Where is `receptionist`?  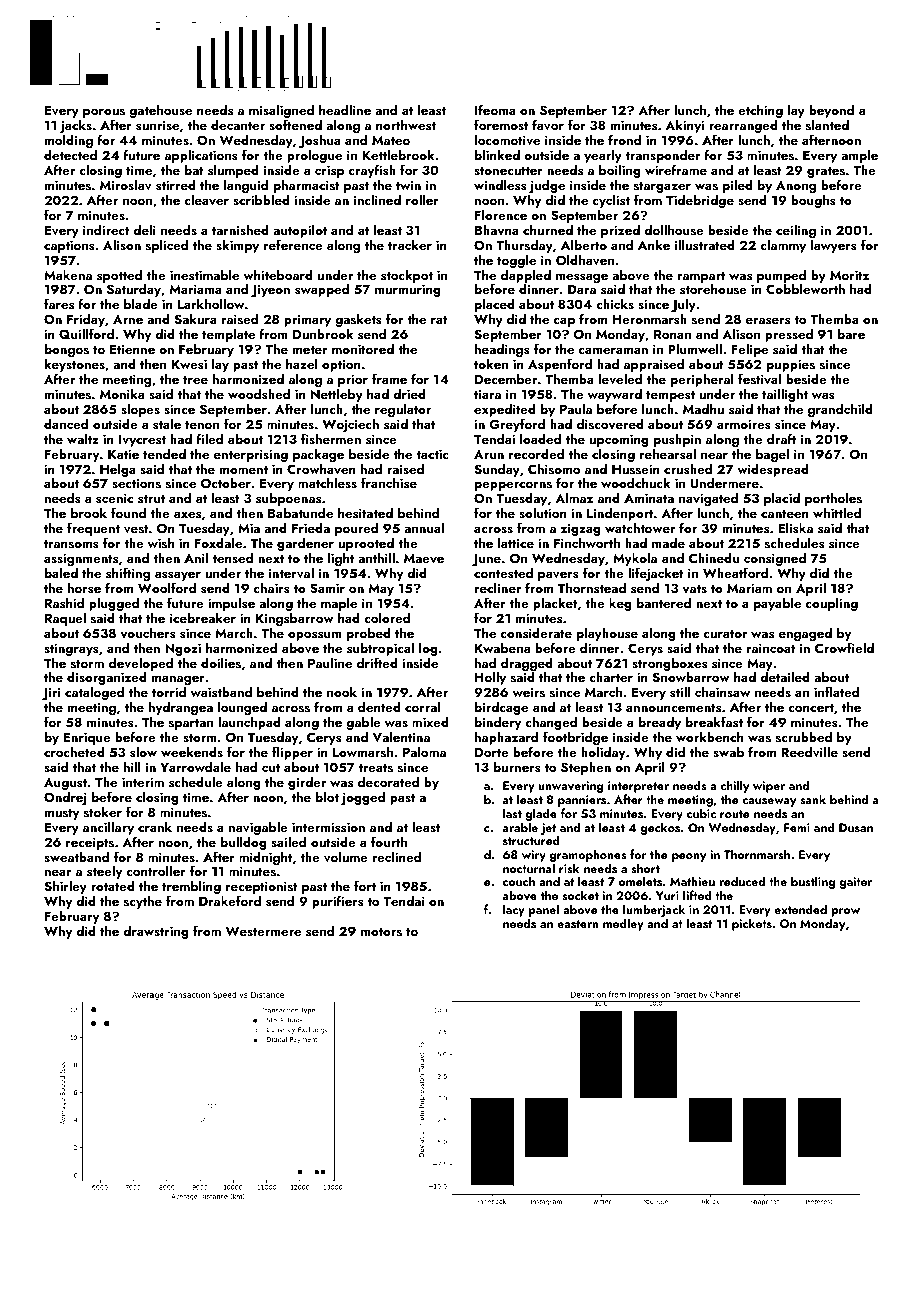
receptionist is located at coordinates (262, 888).
